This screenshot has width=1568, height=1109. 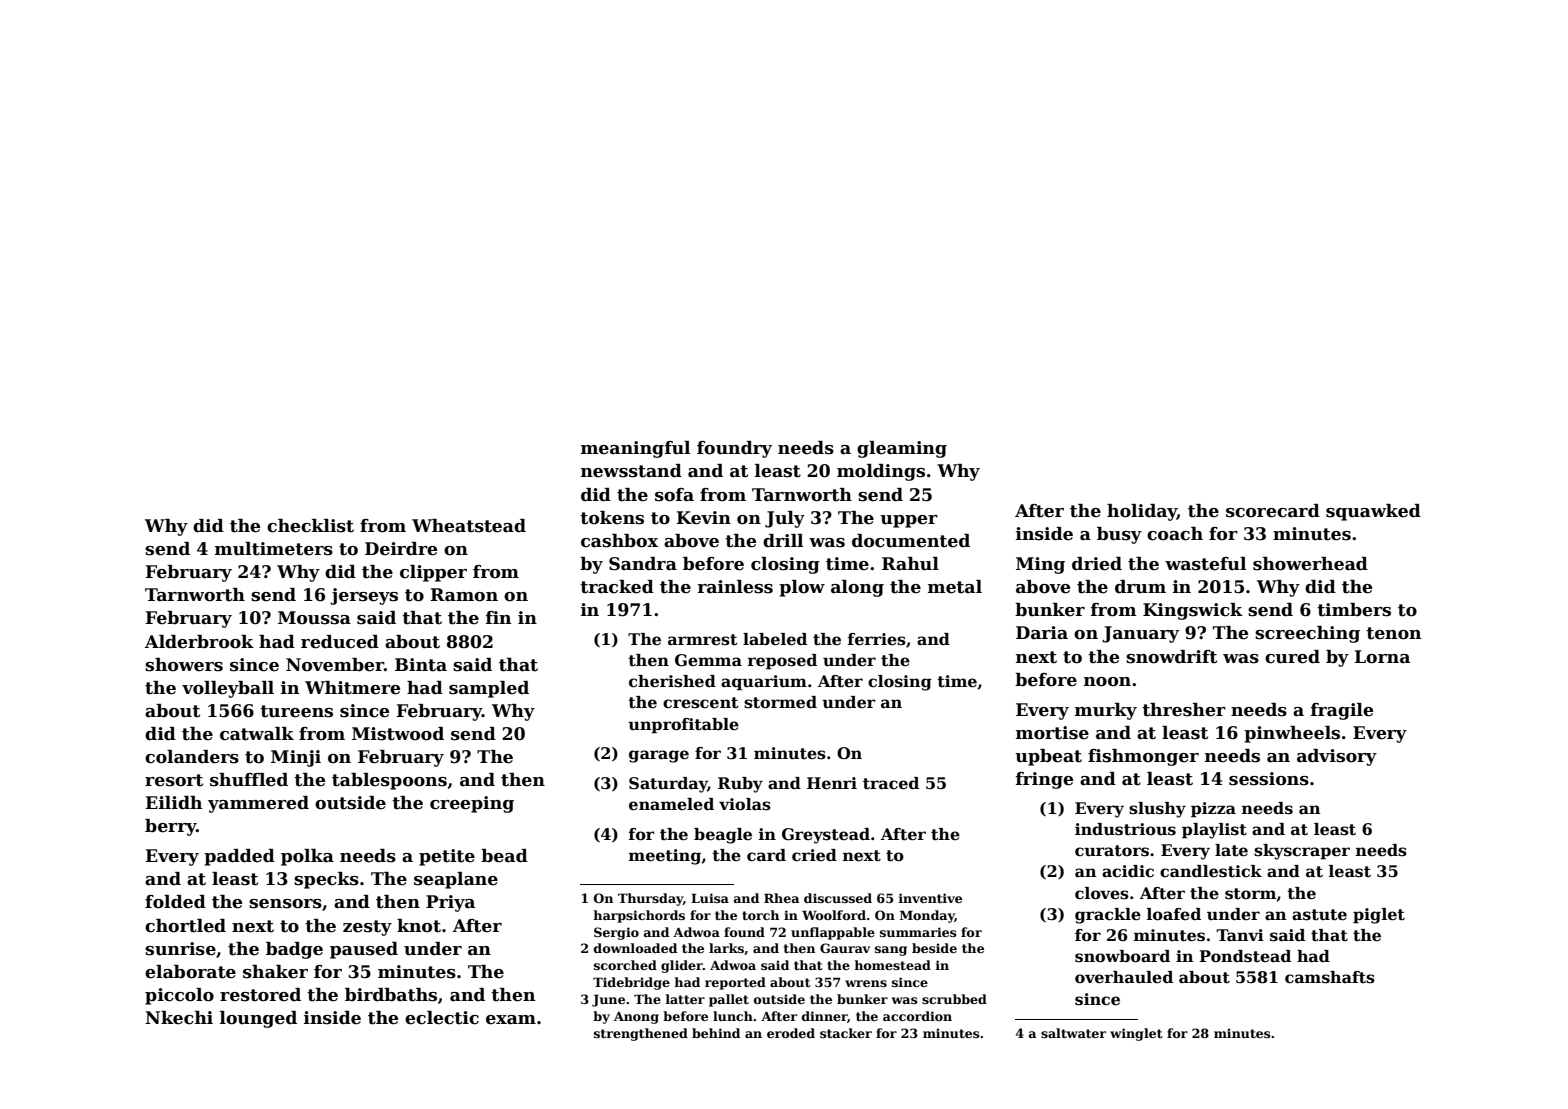 I want to click on meaningful, so click(x=635, y=449).
